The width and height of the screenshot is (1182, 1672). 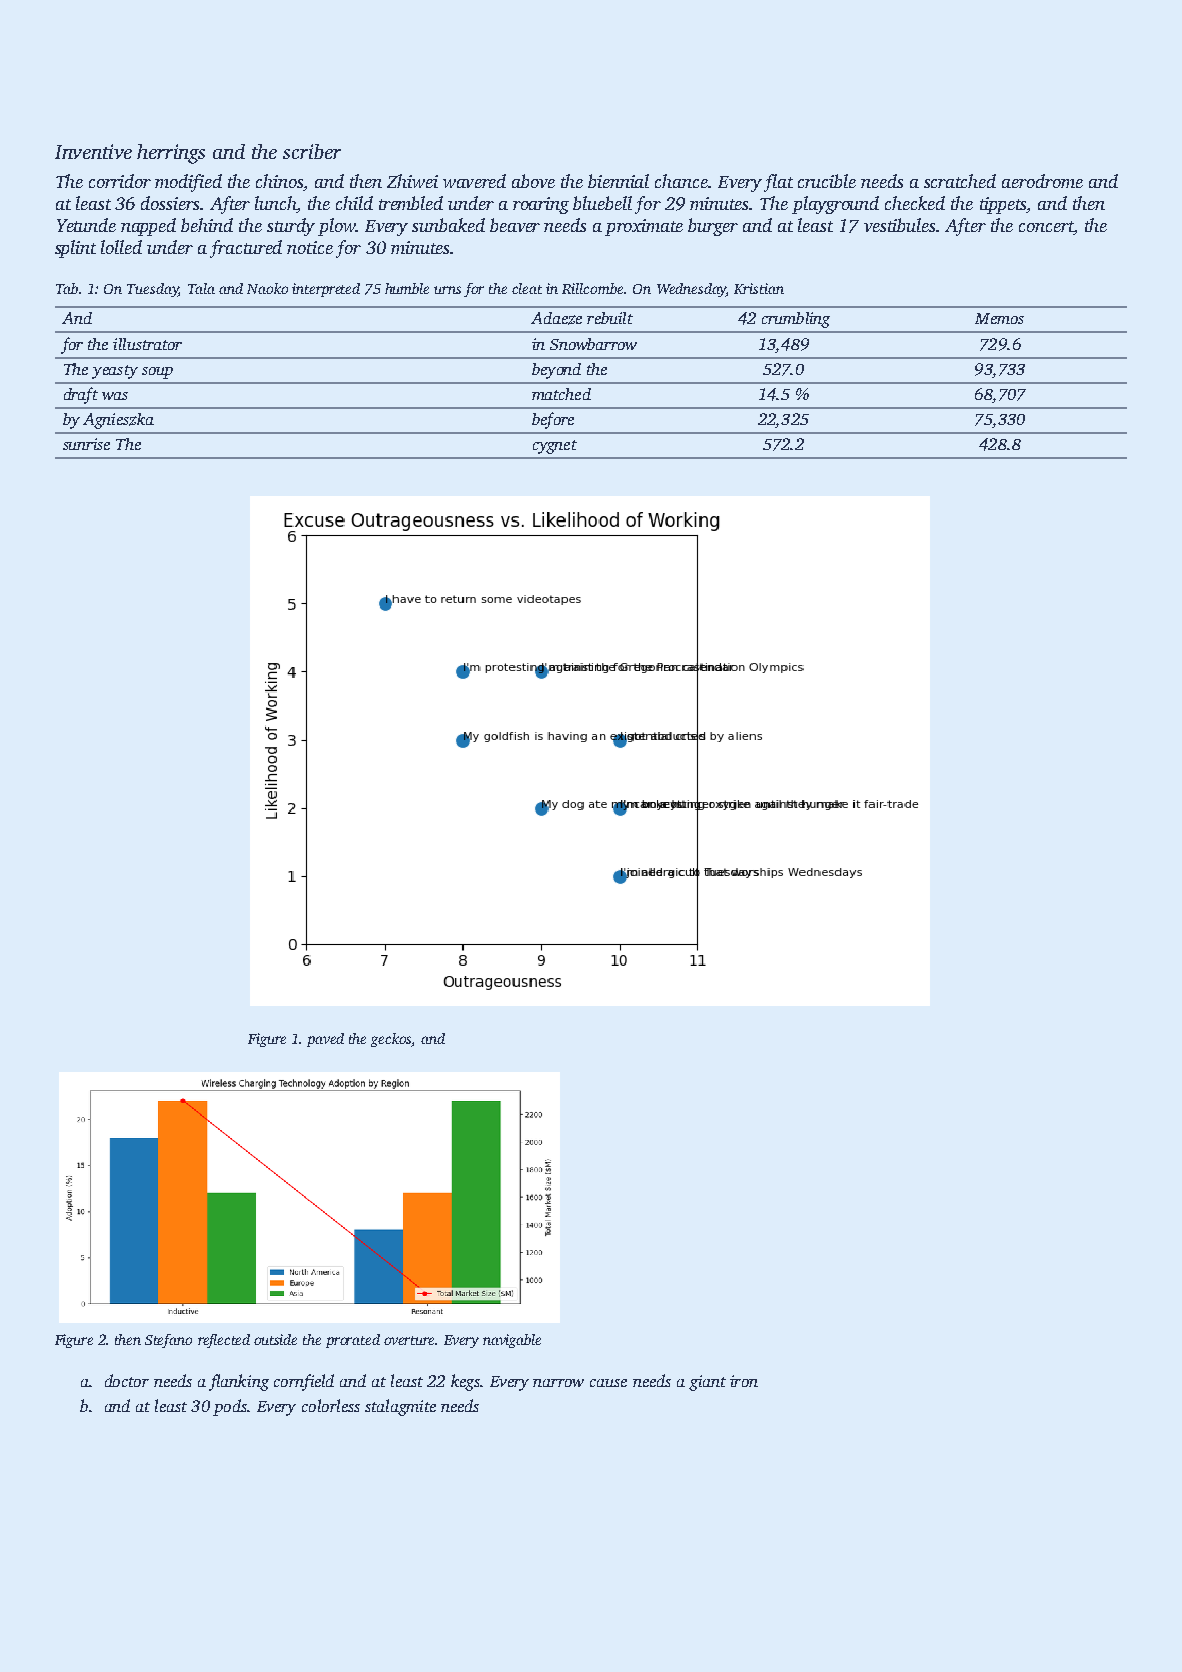 What do you see at coordinates (759, 288) in the screenshot?
I see `Kristian` at bounding box center [759, 288].
